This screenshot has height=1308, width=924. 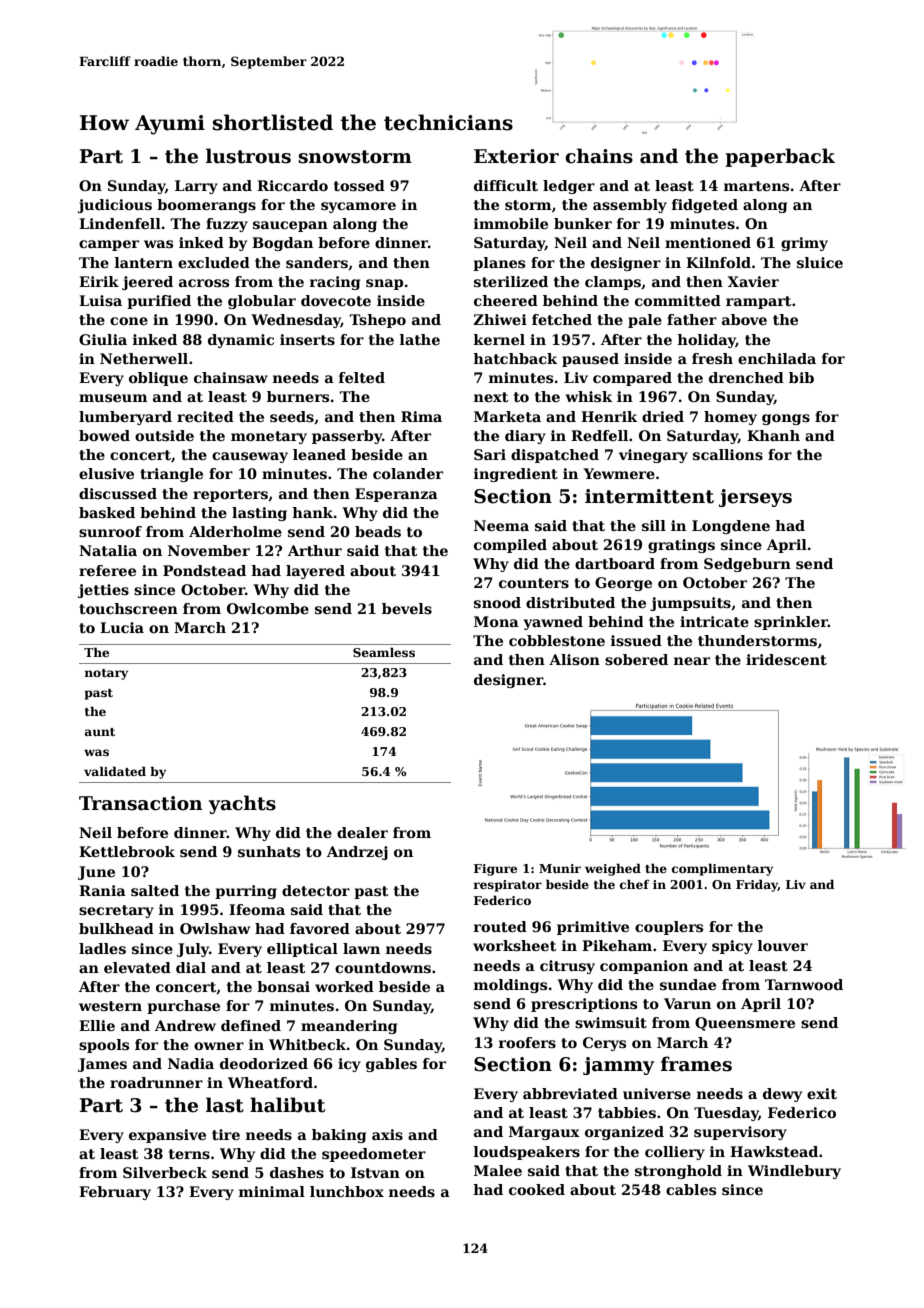 I want to click on expansive, so click(x=167, y=1136).
